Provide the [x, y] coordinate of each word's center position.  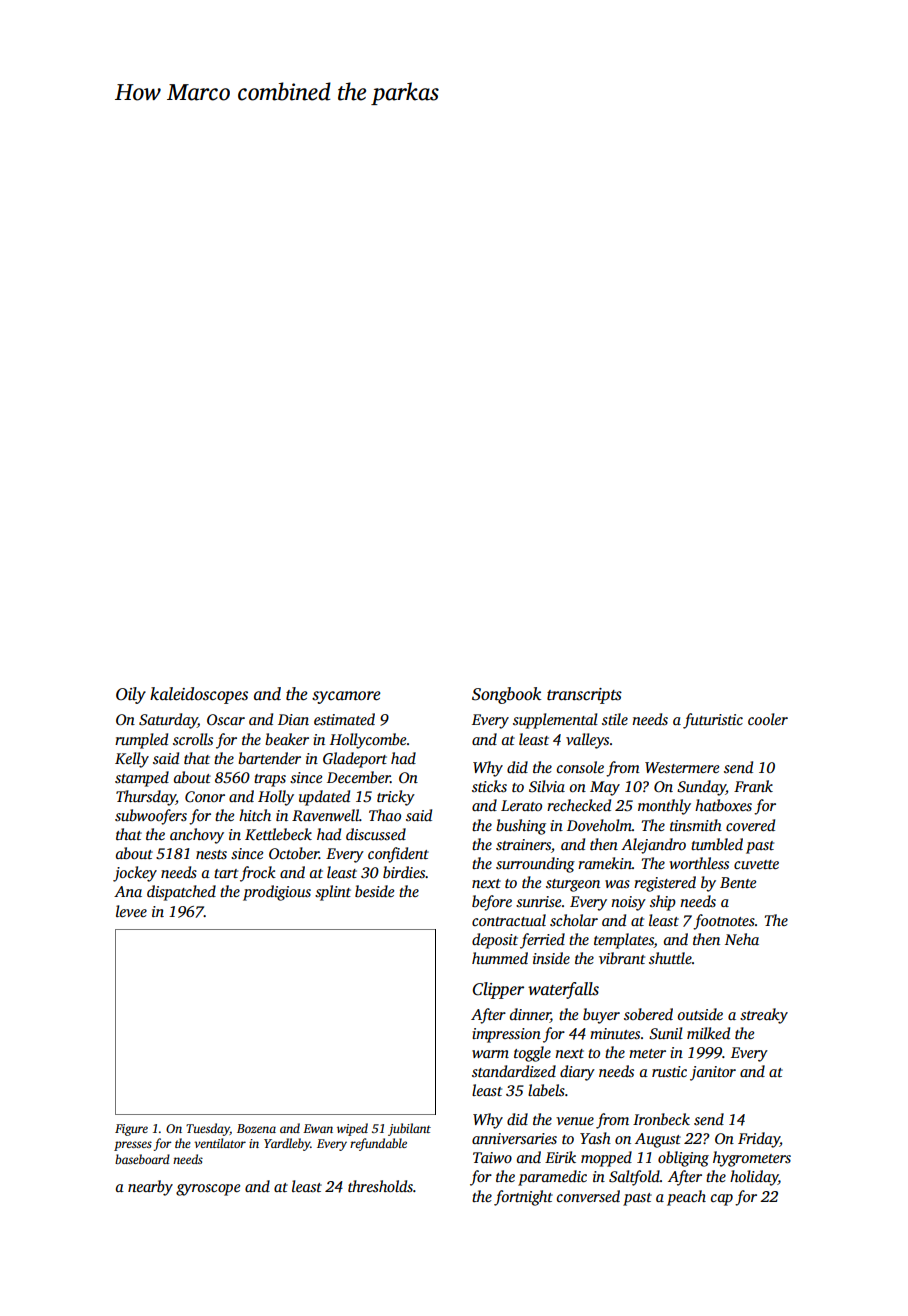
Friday [759, 1140]
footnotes [724, 922]
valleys [587, 741]
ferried [542, 941]
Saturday [168, 721]
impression [506, 1035]
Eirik [560, 1157]
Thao [385, 815]
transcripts [584, 696]
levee [131, 911]
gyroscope [208, 1190]
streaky [764, 1016]
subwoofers [151, 817]
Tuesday [208, 1129]
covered [750, 825]
